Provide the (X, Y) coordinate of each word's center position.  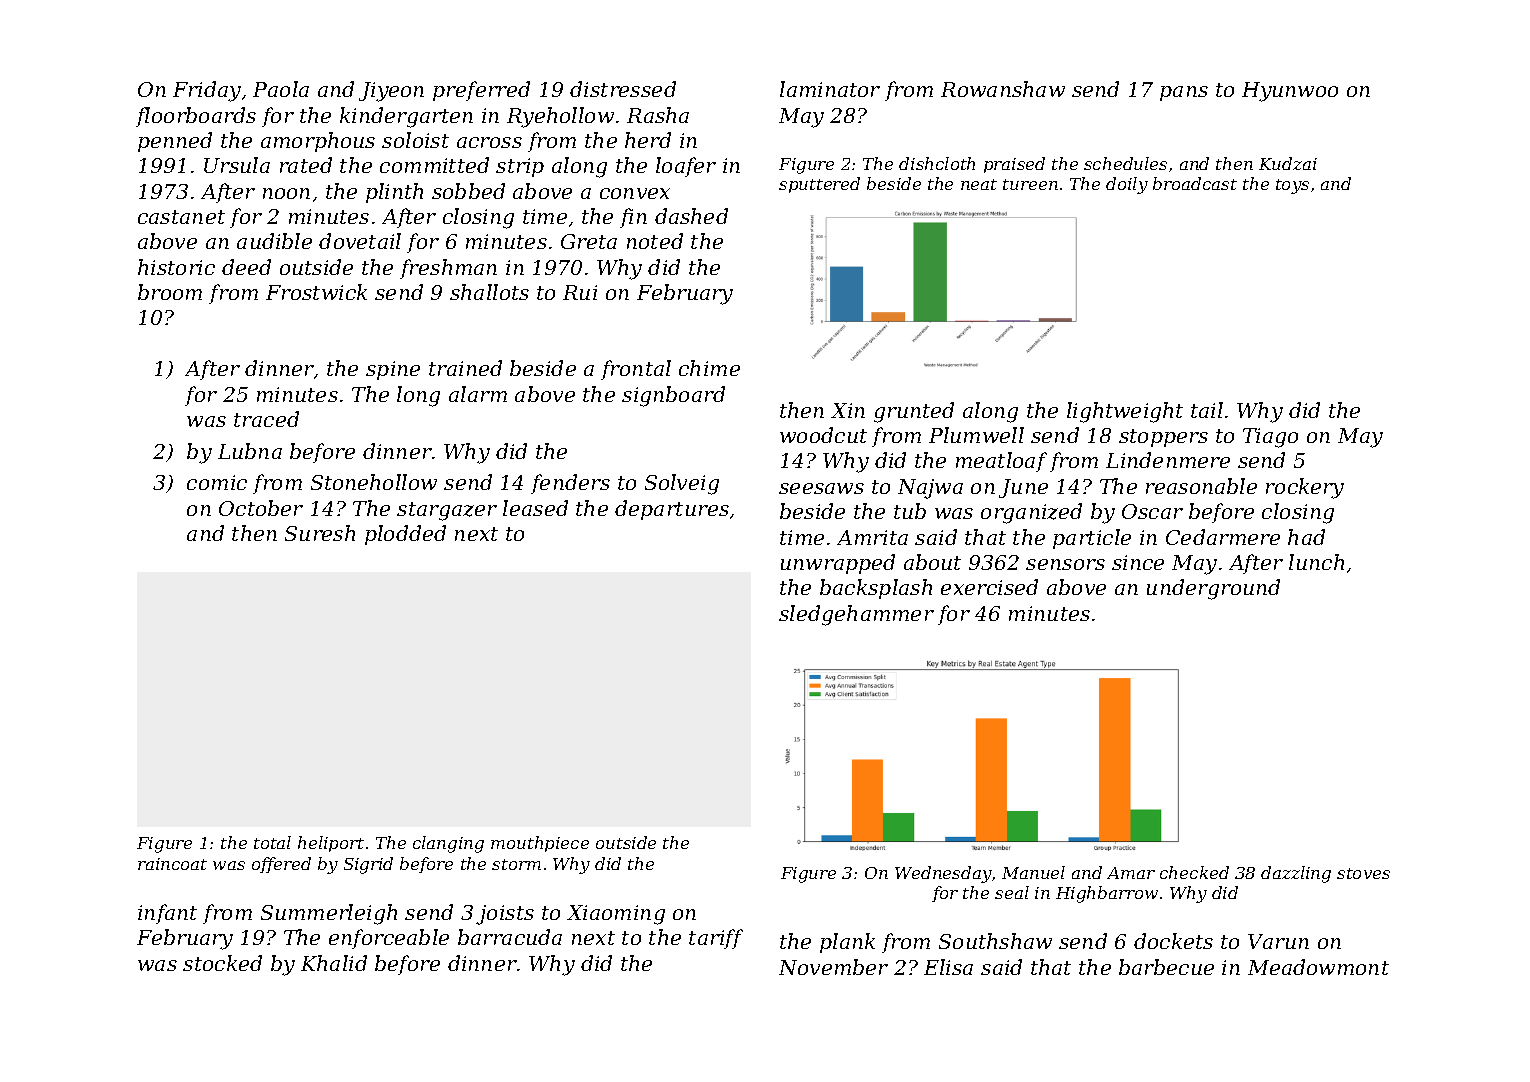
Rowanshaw (1003, 89)
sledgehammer (856, 615)
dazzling (1296, 874)
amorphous (318, 142)
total (272, 842)
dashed (691, 216)
